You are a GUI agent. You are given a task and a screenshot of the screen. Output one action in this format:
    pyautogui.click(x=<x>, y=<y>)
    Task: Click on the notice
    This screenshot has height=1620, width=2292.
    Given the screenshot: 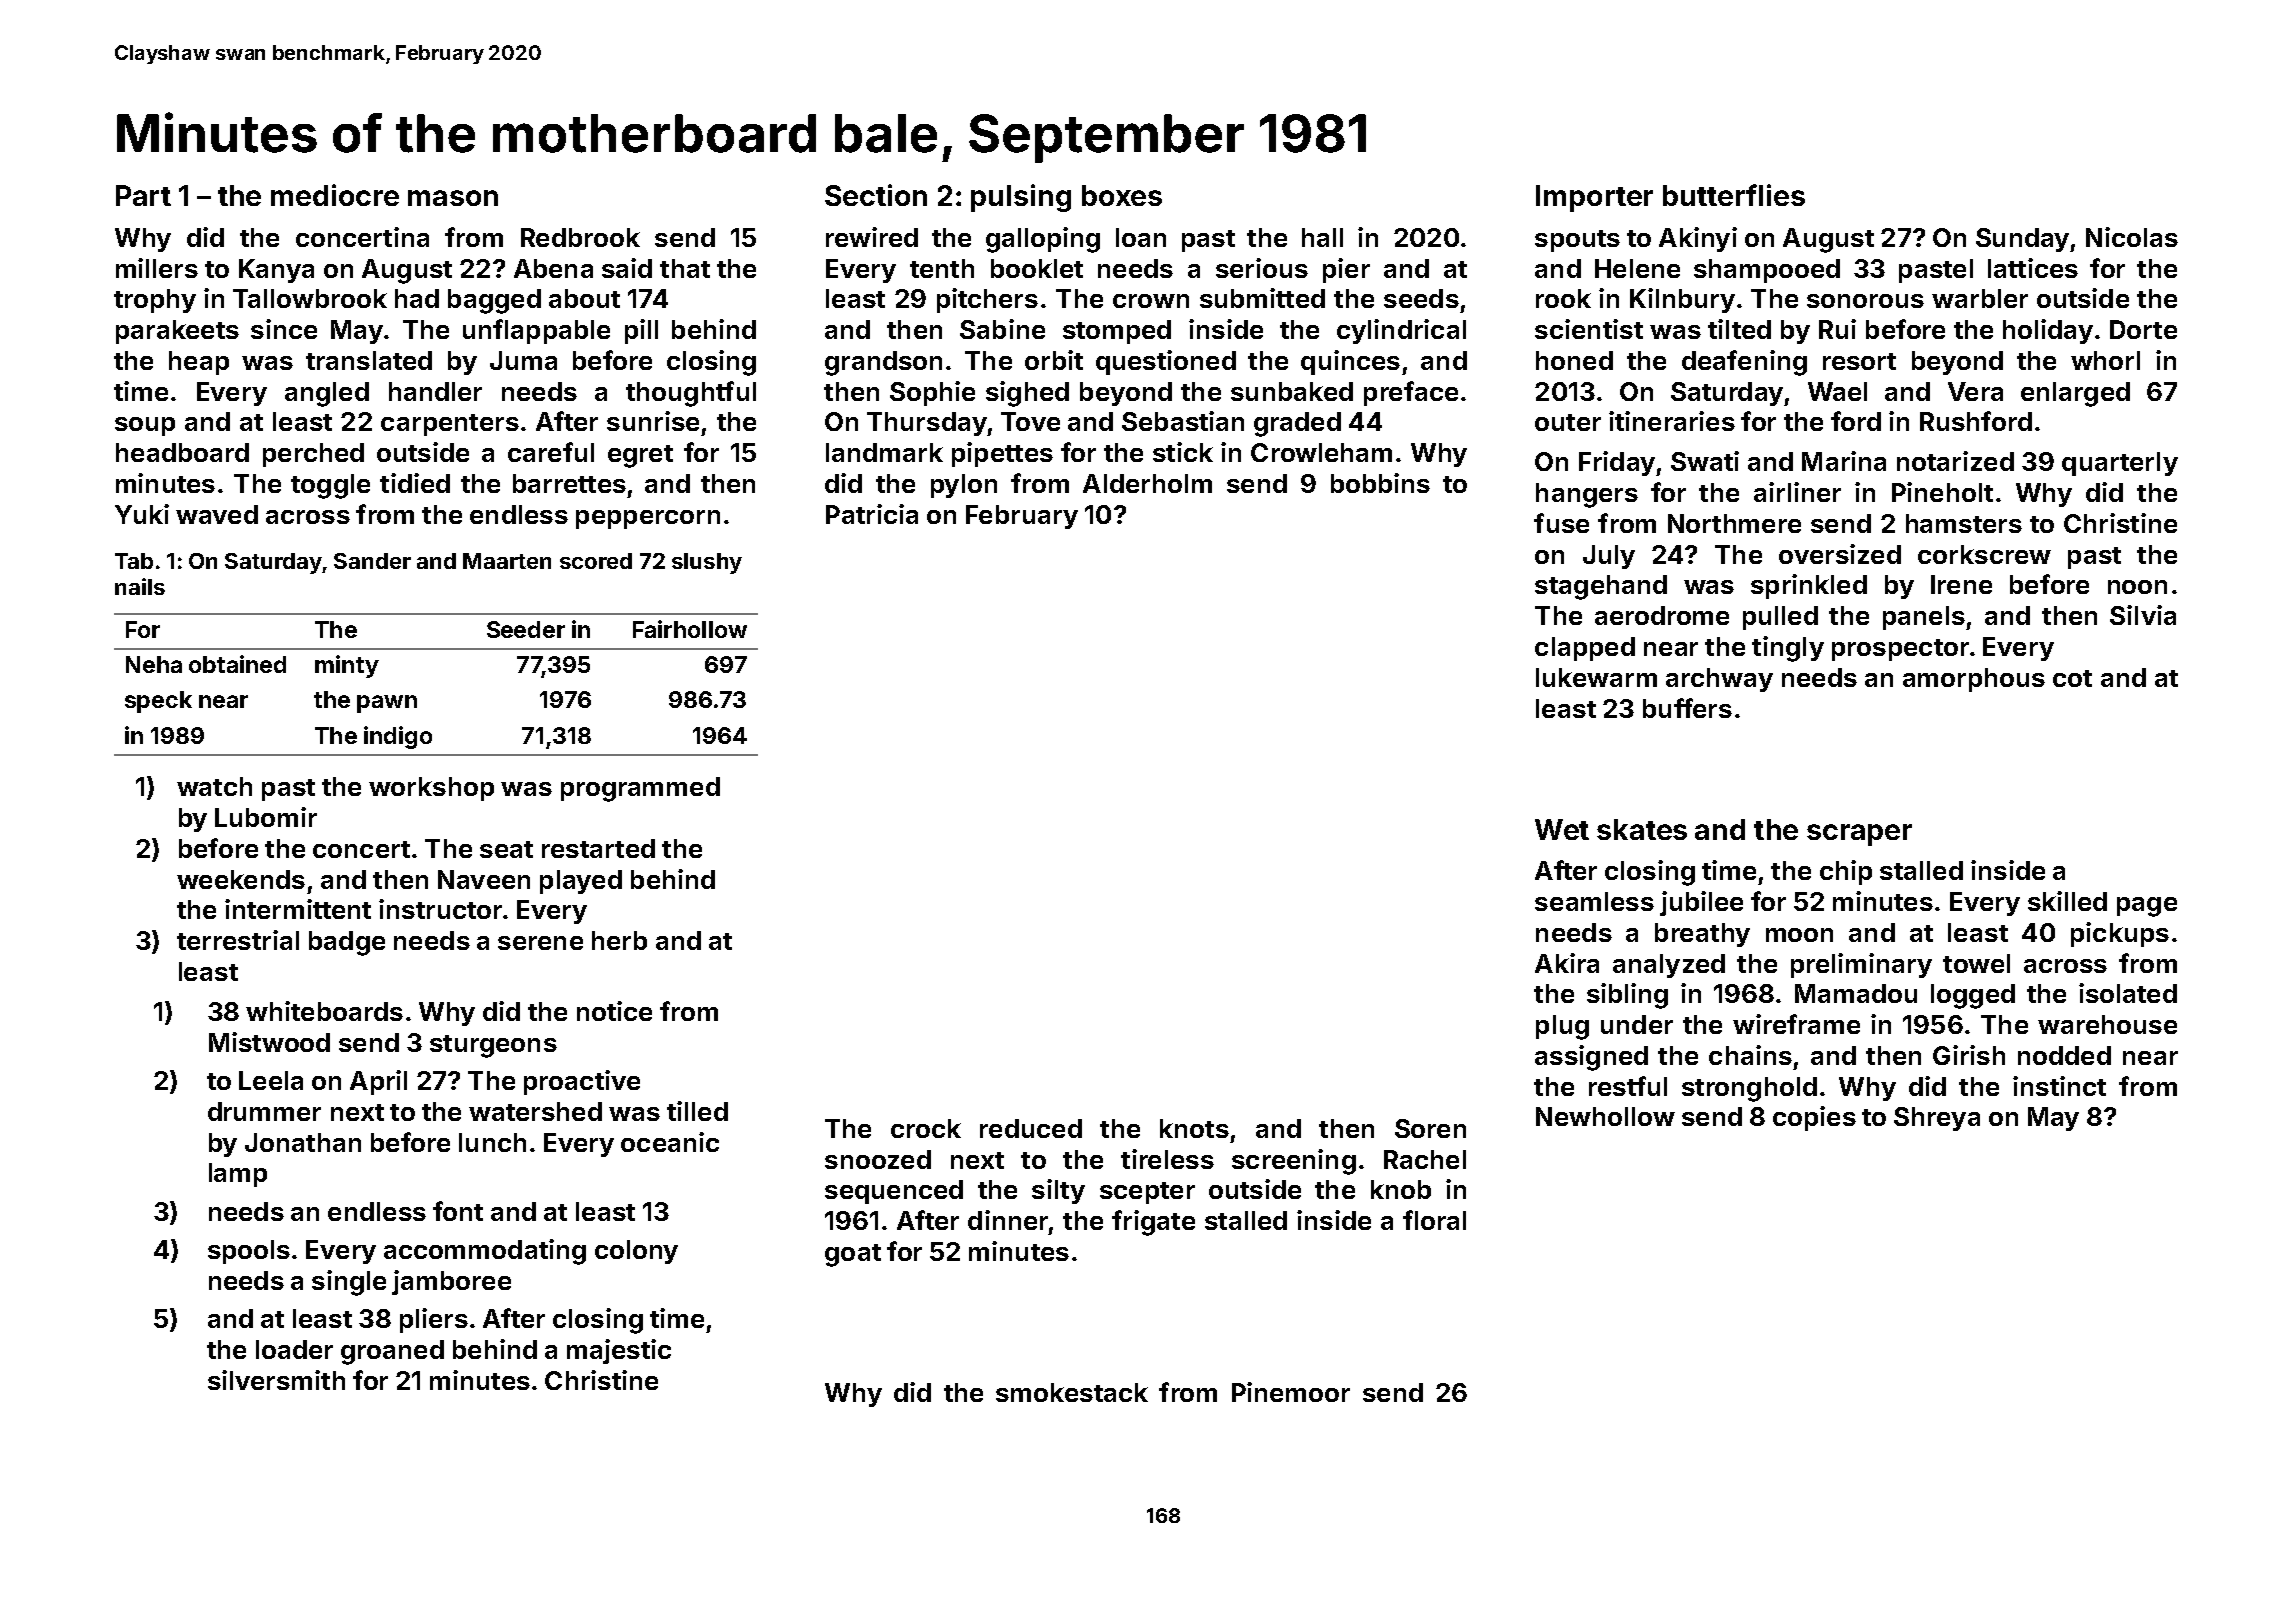 What is the action you would take?
    pyautogui.click(x=614, y=1011)
